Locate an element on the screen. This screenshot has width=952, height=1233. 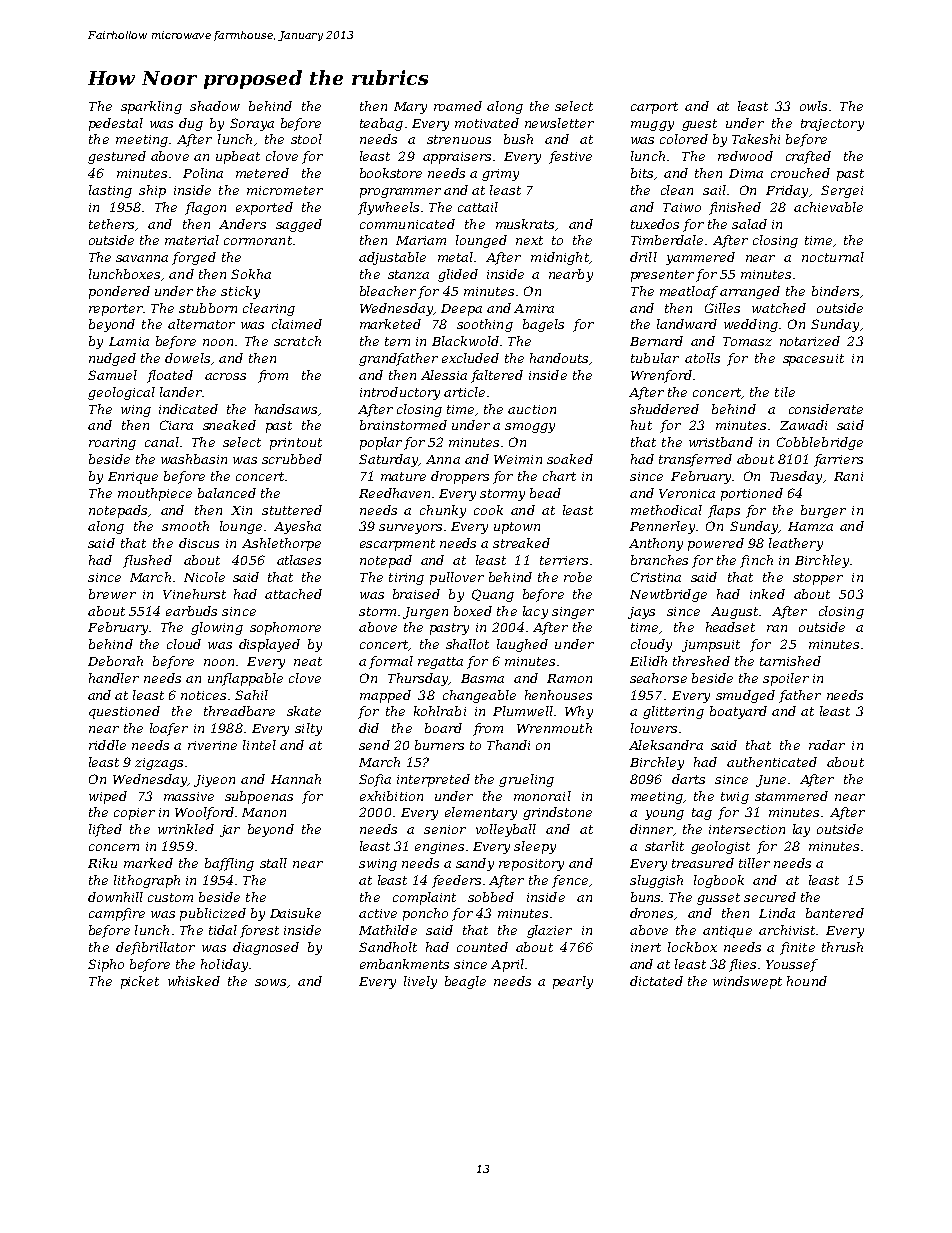
flywheels is located at coordinates (388, 208).
